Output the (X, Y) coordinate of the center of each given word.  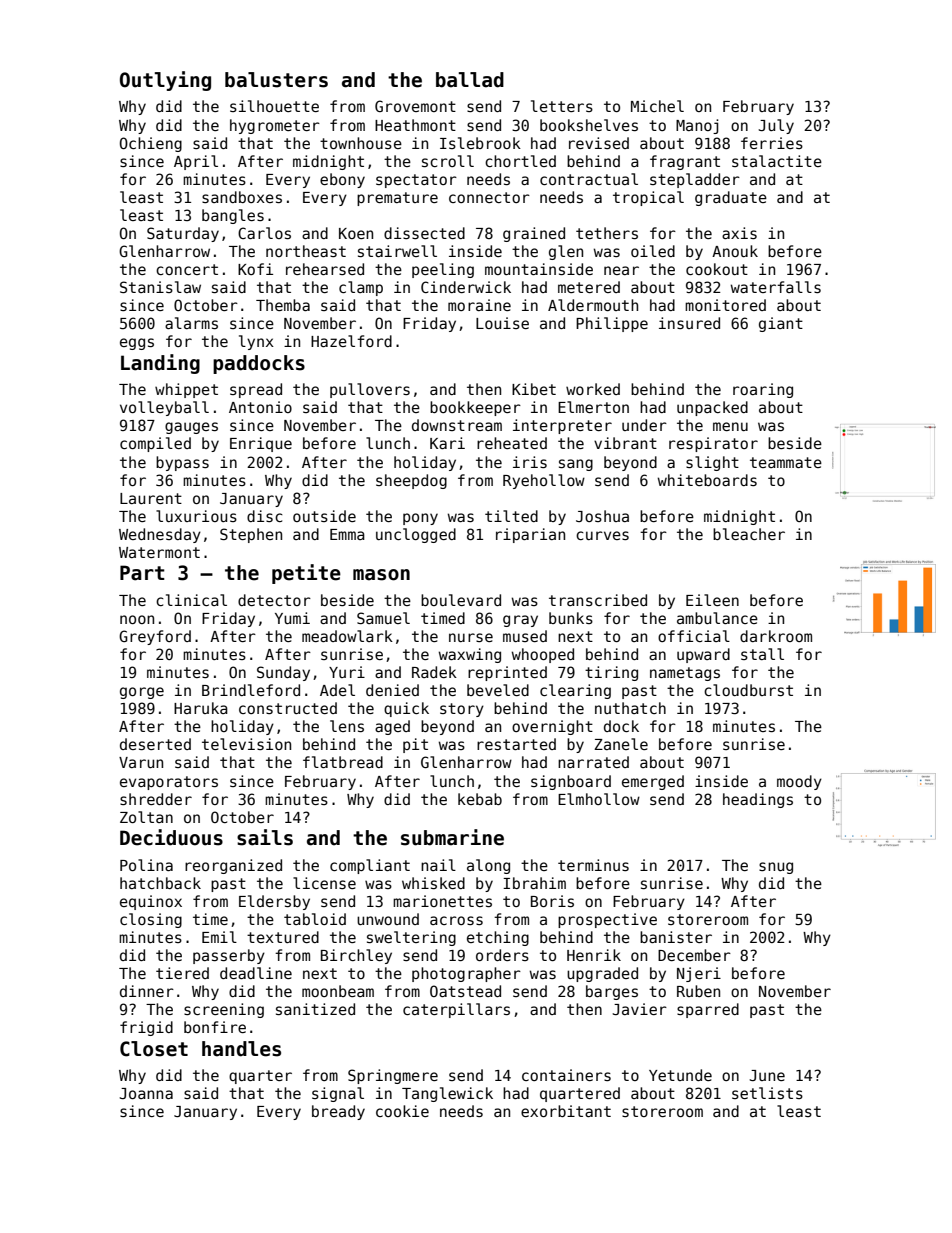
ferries (772, 143)
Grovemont (415, 106)
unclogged (416, 535)
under (644, 425)
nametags (685, 674)
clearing (575, 691)
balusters (276, 80)
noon (137, 619)
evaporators (169, 783)
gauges (191, 428)
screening (224, 1010)
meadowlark (347, 636)
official (694, 636)
